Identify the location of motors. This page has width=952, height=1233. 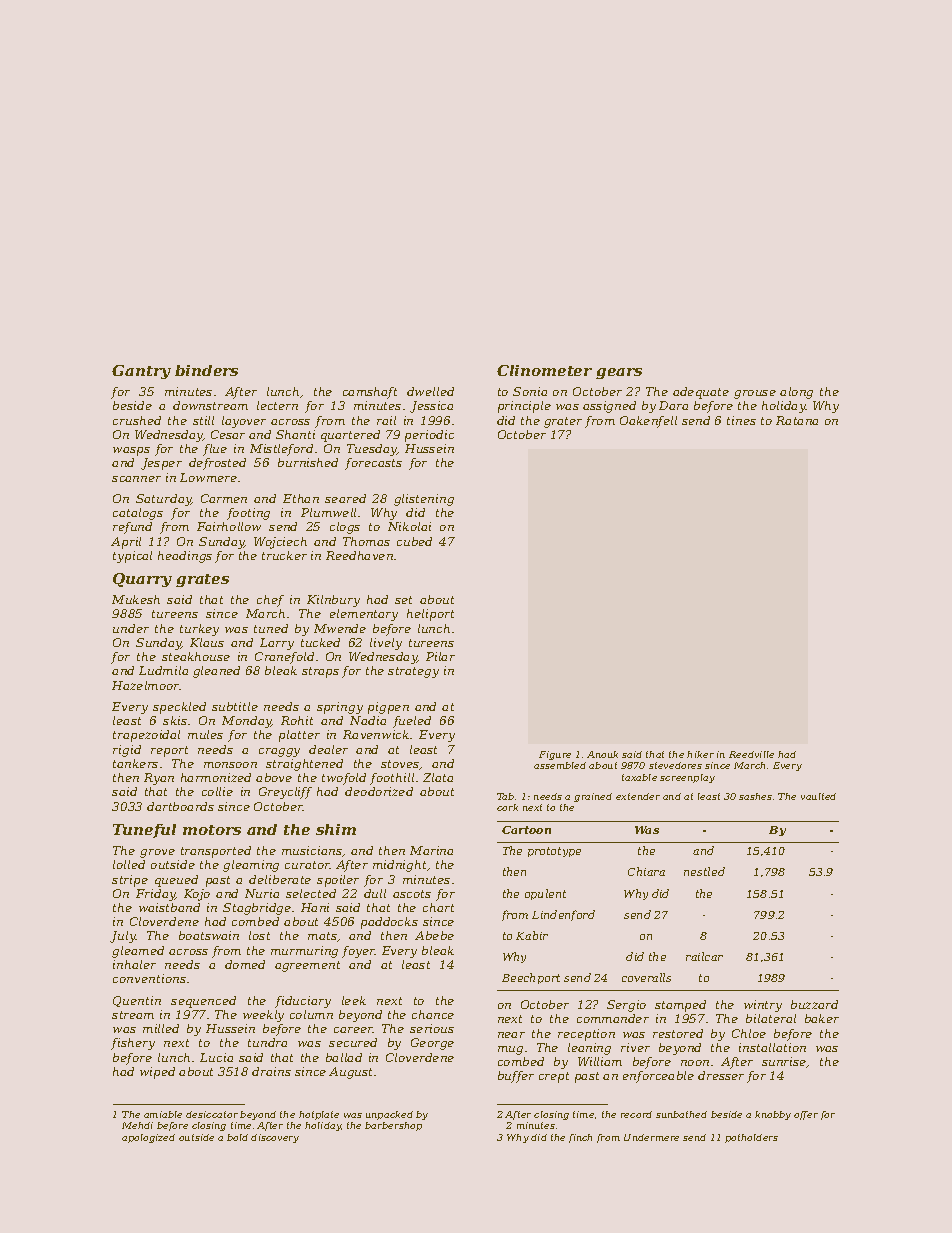
(212, 830).
